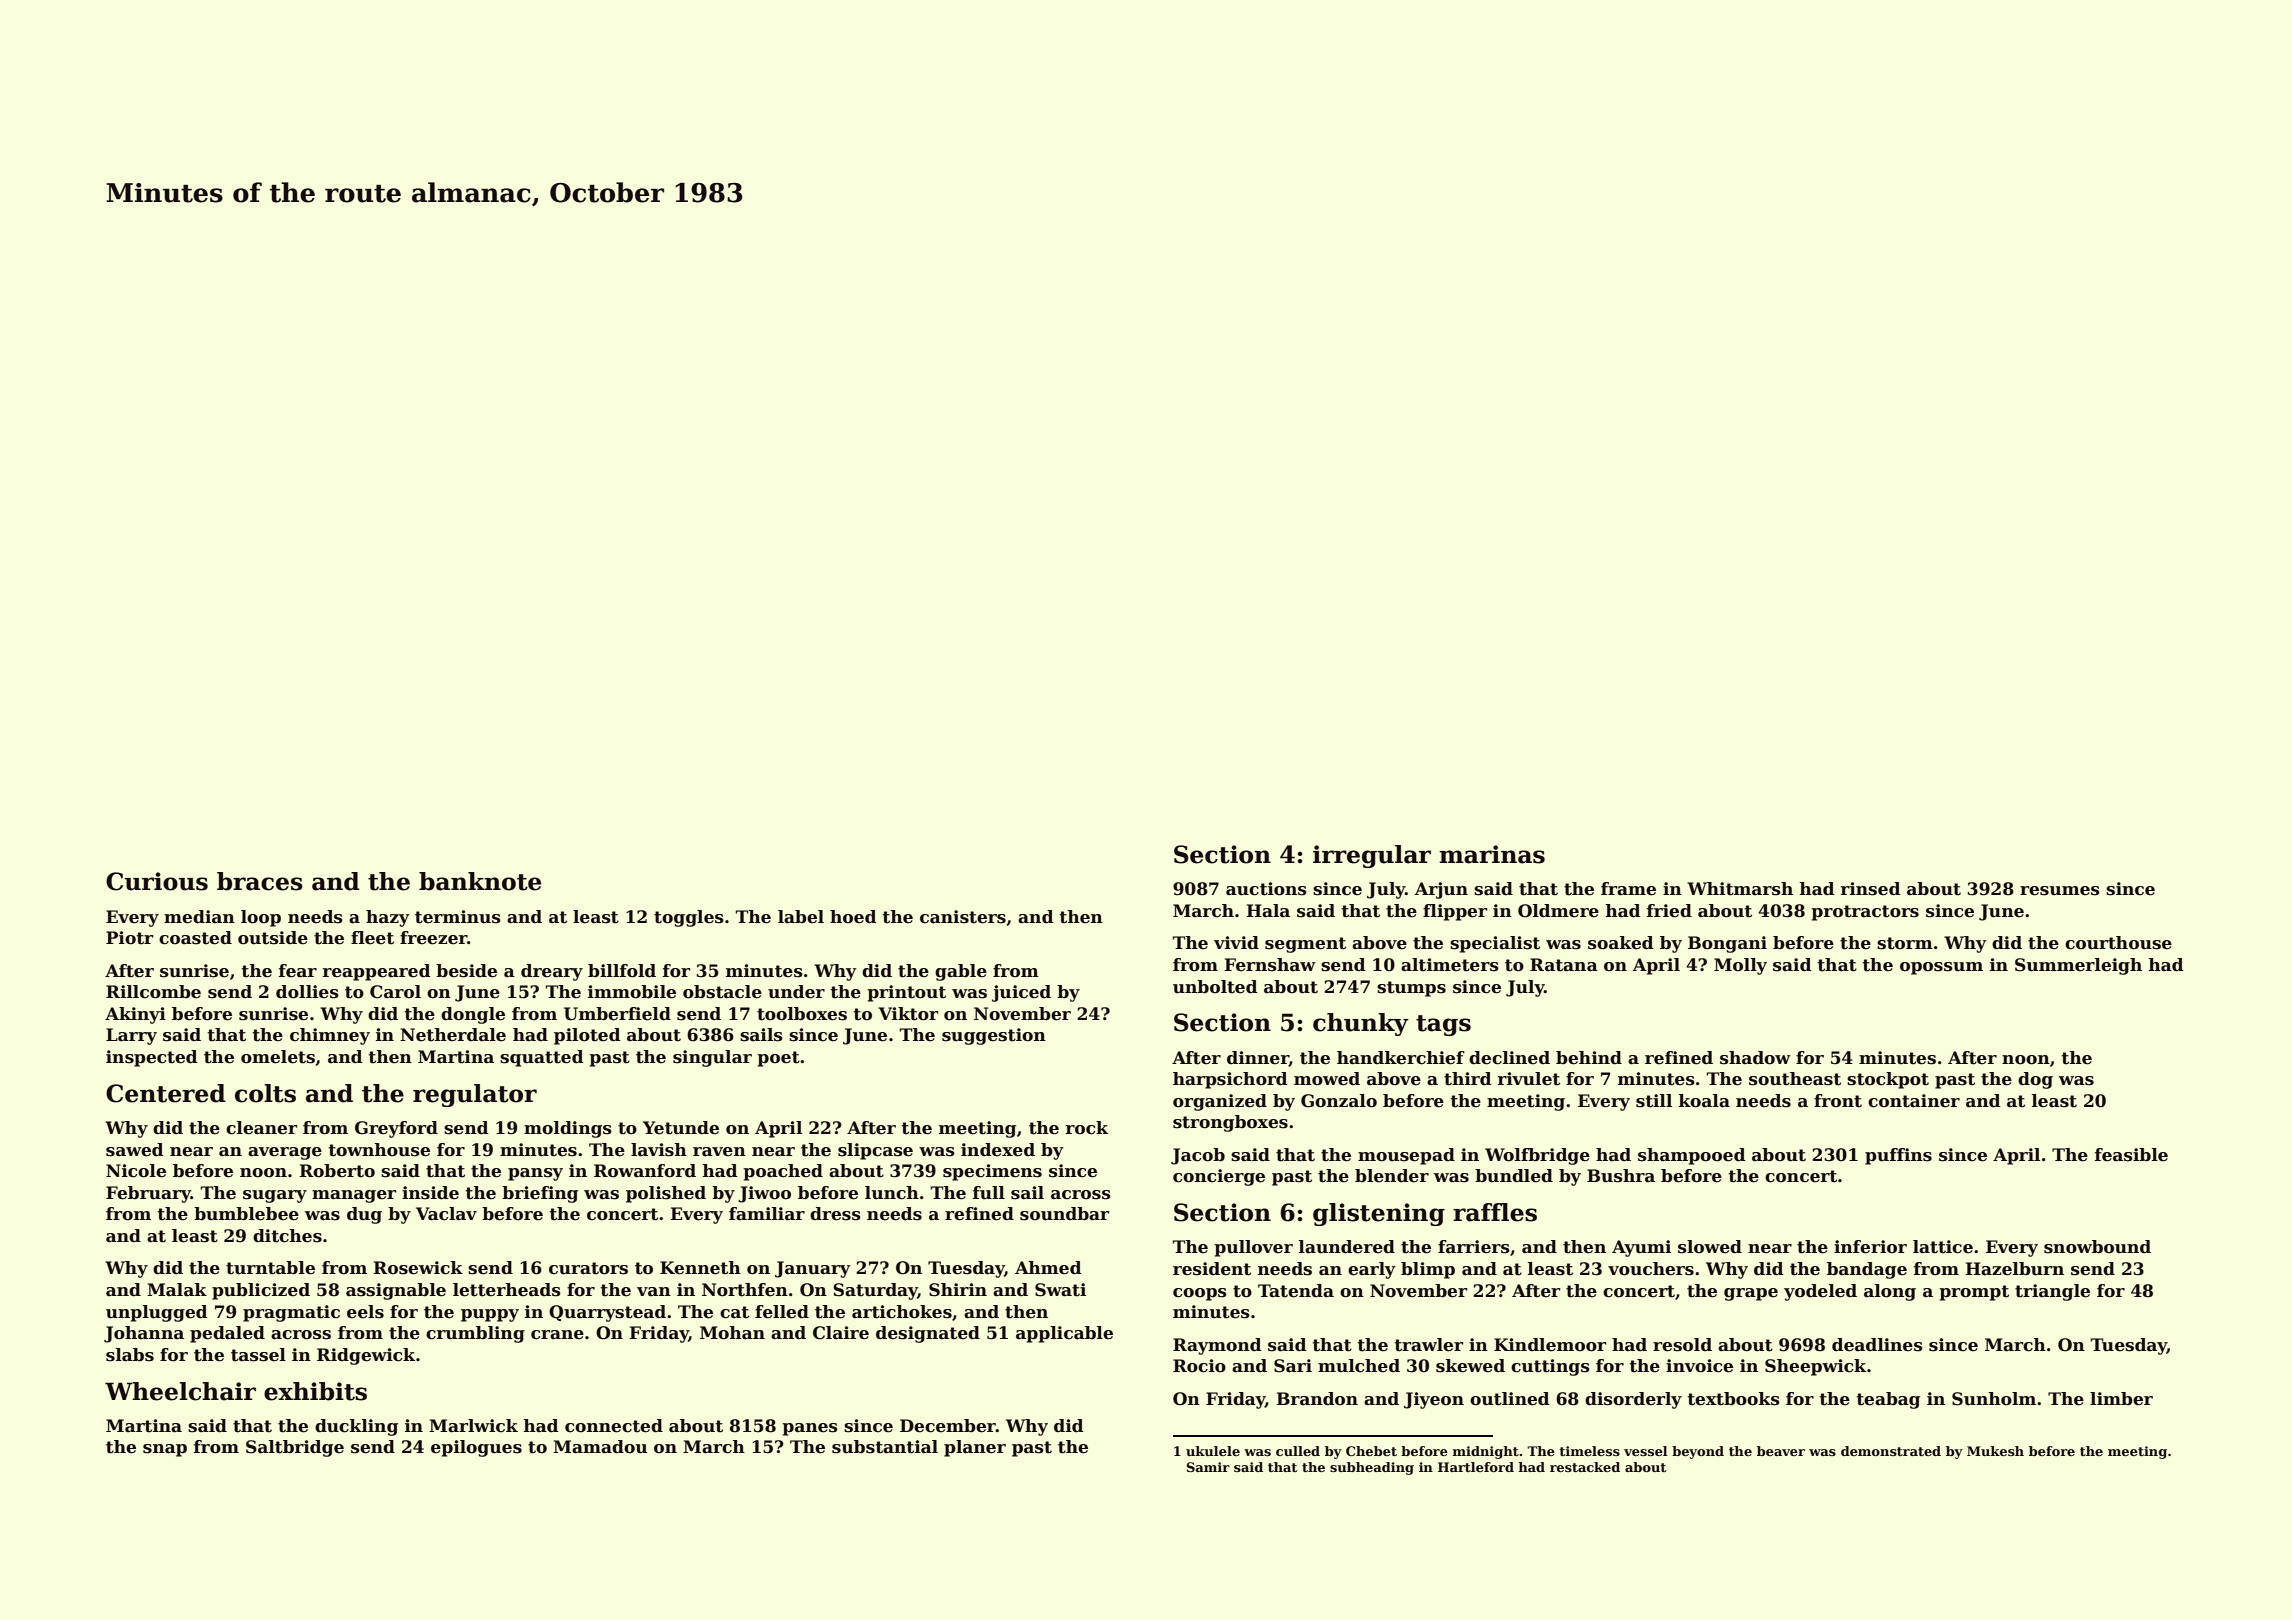  Describe the element at coordinates (2131, 1155) in the page. I see `feasible` at that location.
